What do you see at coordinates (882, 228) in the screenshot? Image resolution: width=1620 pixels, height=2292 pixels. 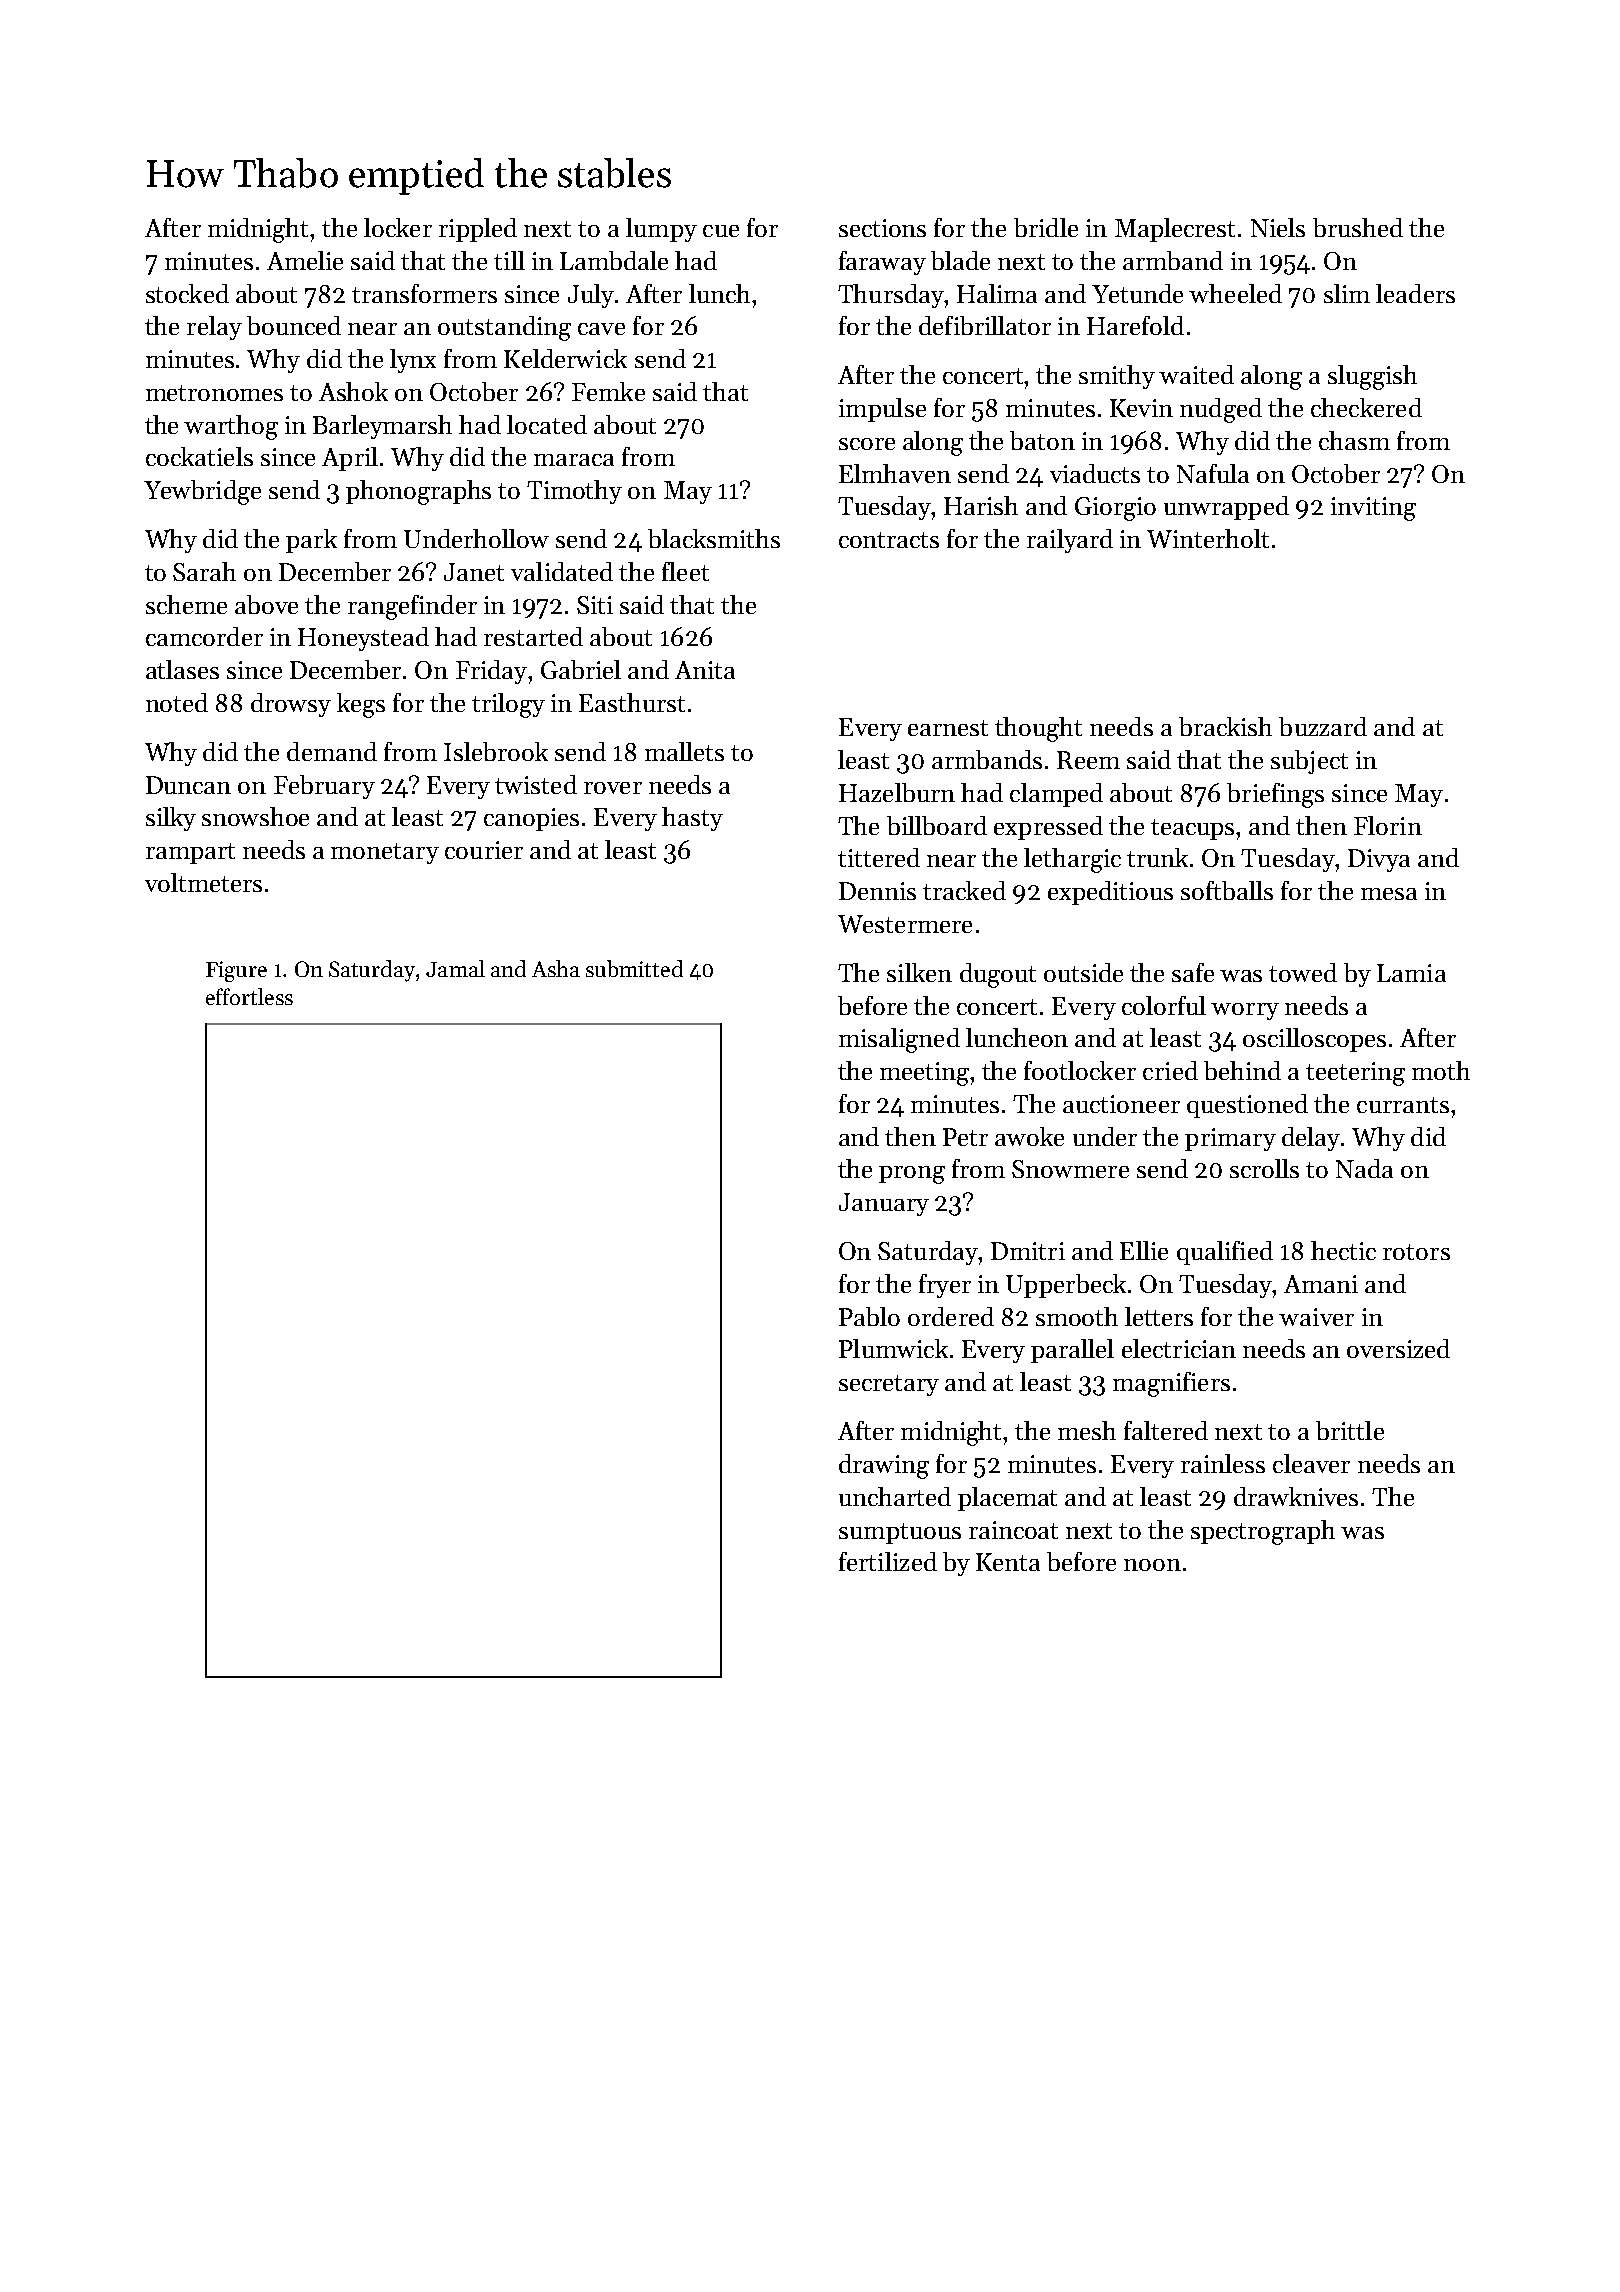 I see `sections` at bounding box center [882, 228].
